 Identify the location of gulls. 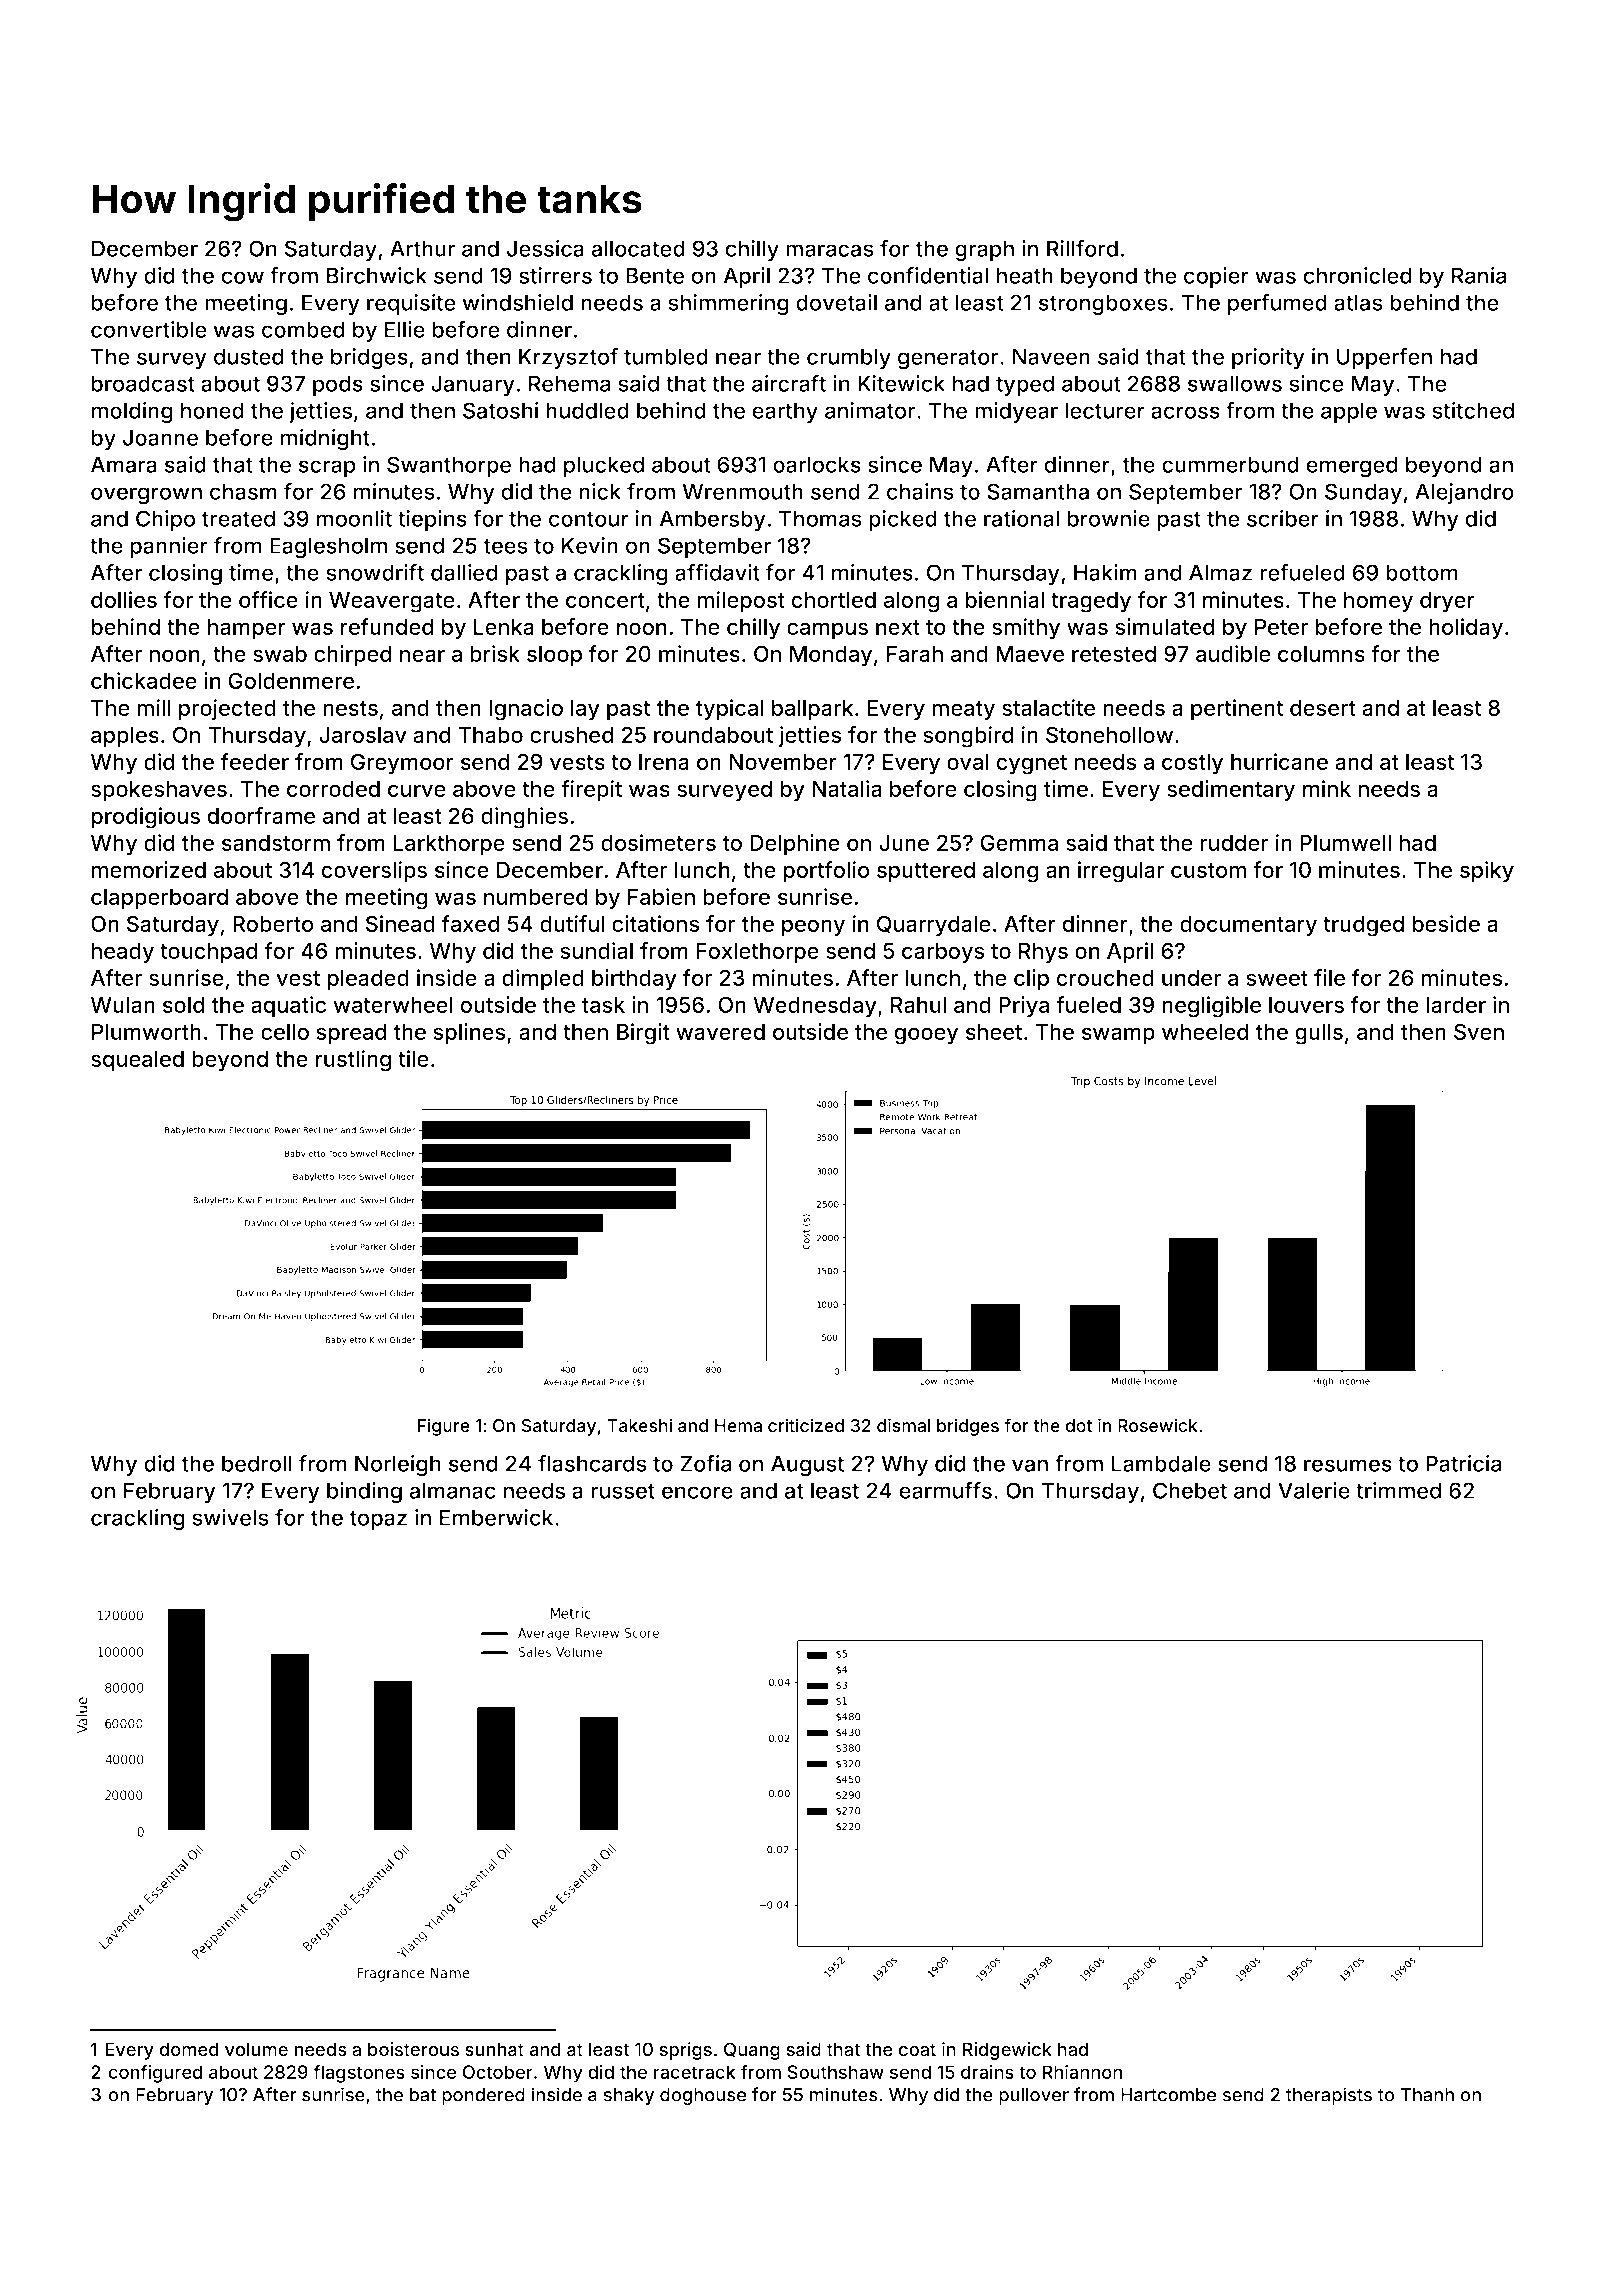
(1319, 1034).
